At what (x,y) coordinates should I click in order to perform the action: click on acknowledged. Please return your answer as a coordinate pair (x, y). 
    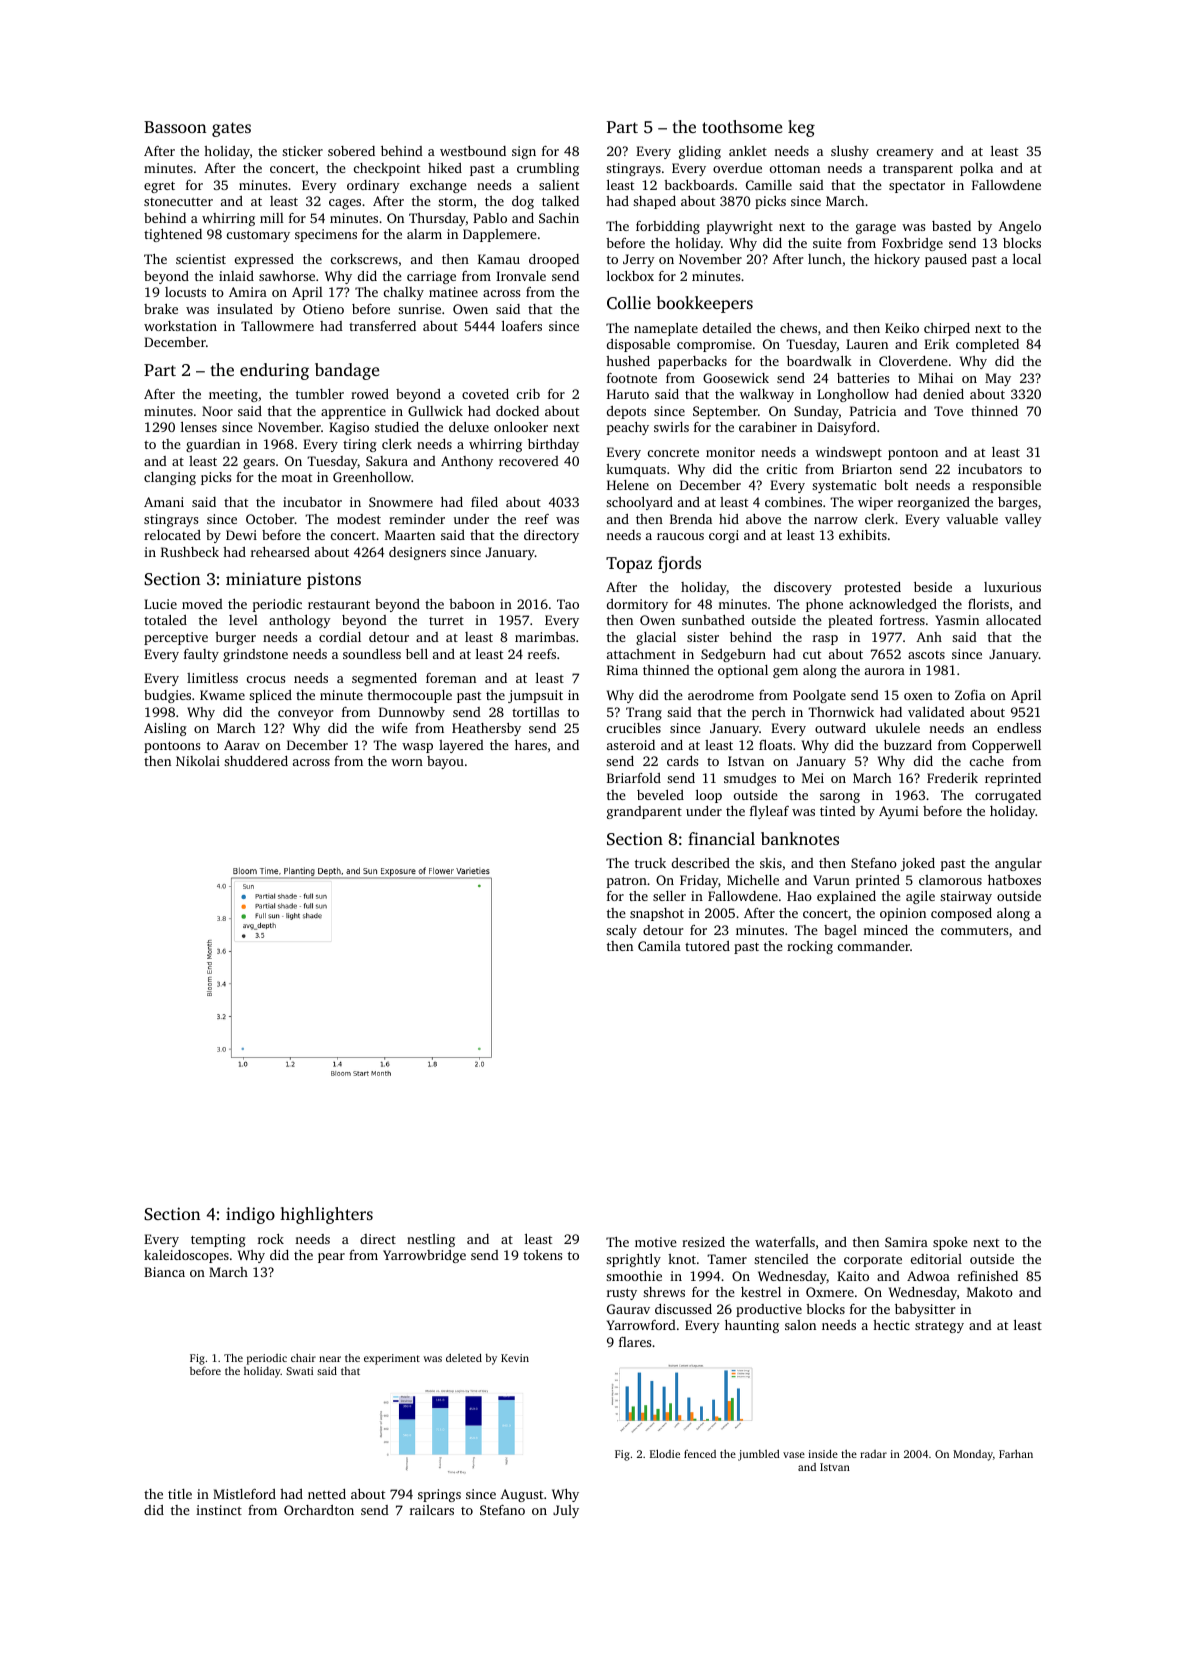
    Looking at the image, I should click on (893, 605).
